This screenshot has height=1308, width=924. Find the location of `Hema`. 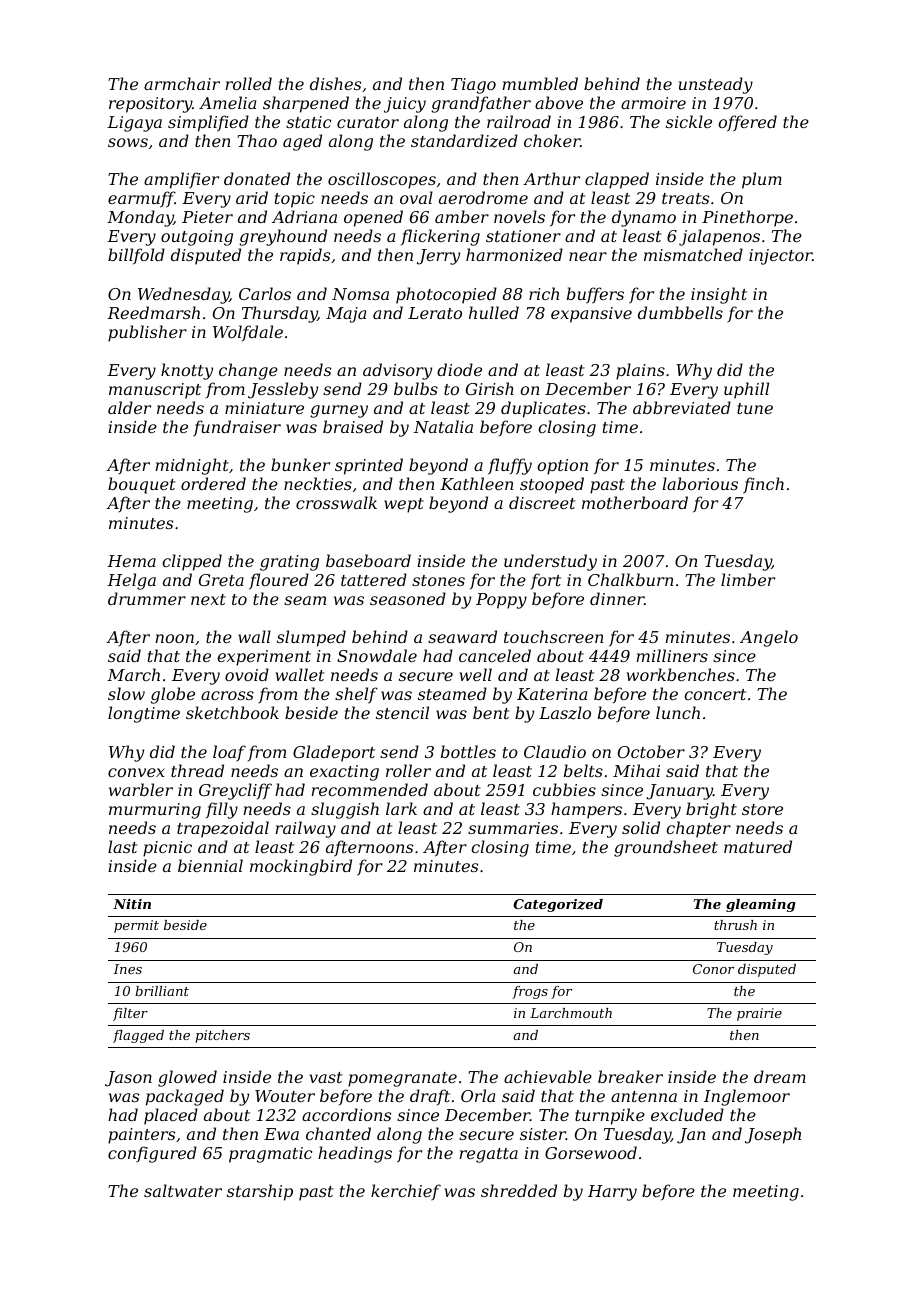

Hema is located at coordinates (131, 561).
